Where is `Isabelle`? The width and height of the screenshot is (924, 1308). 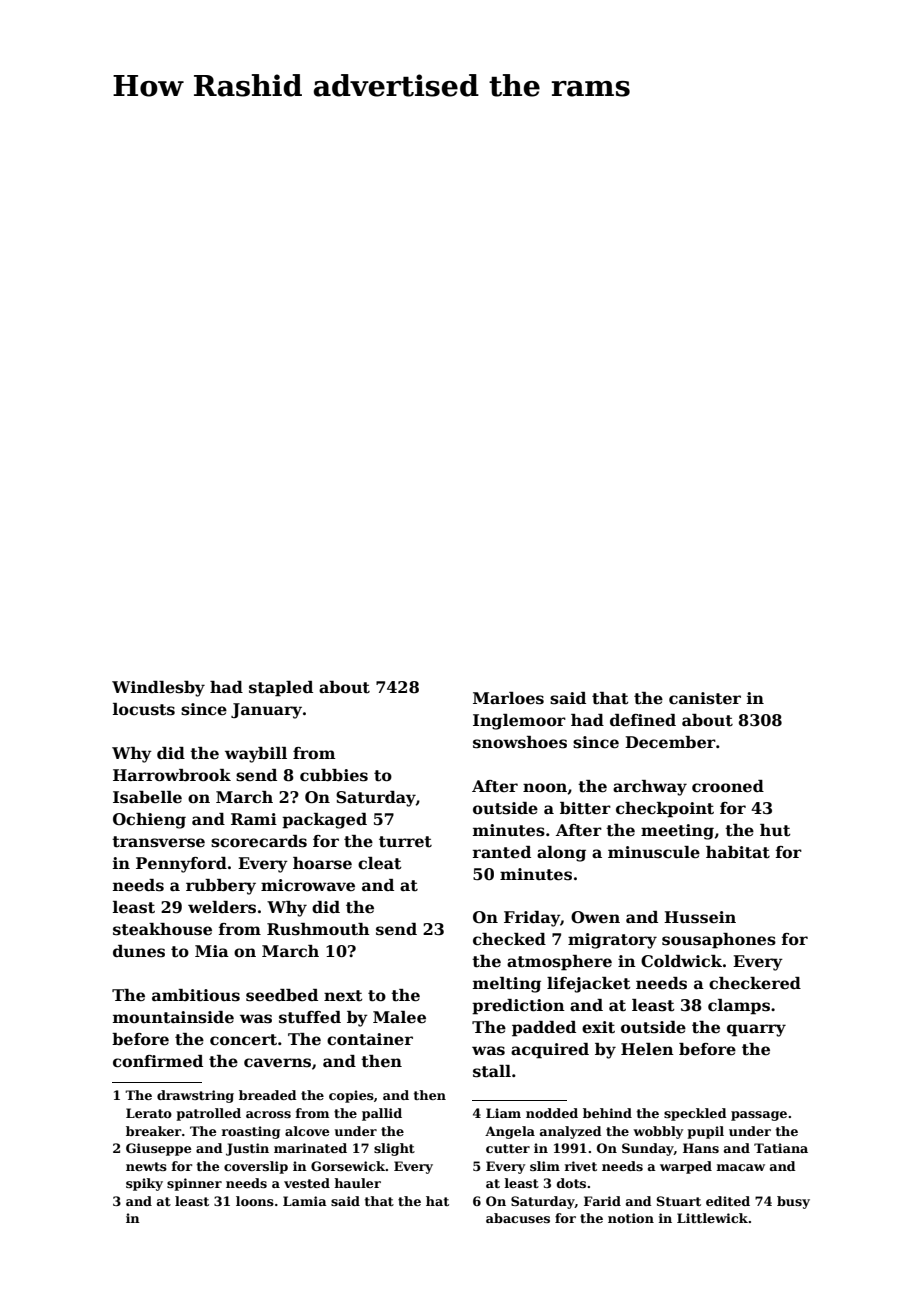
Isabelle is located at coordinates (147, 797).
